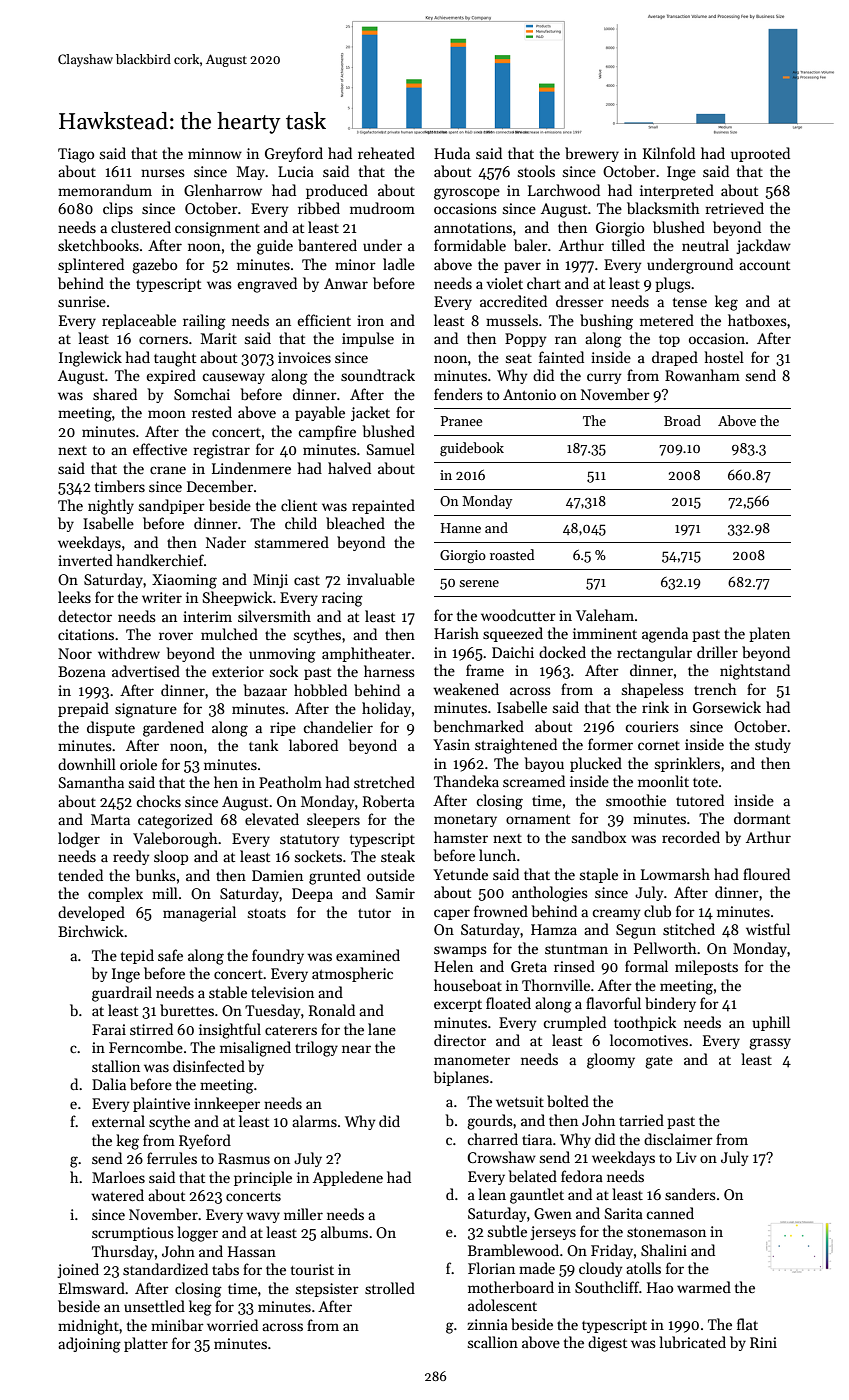  I want to click on memorandum, so click(105, 190).
